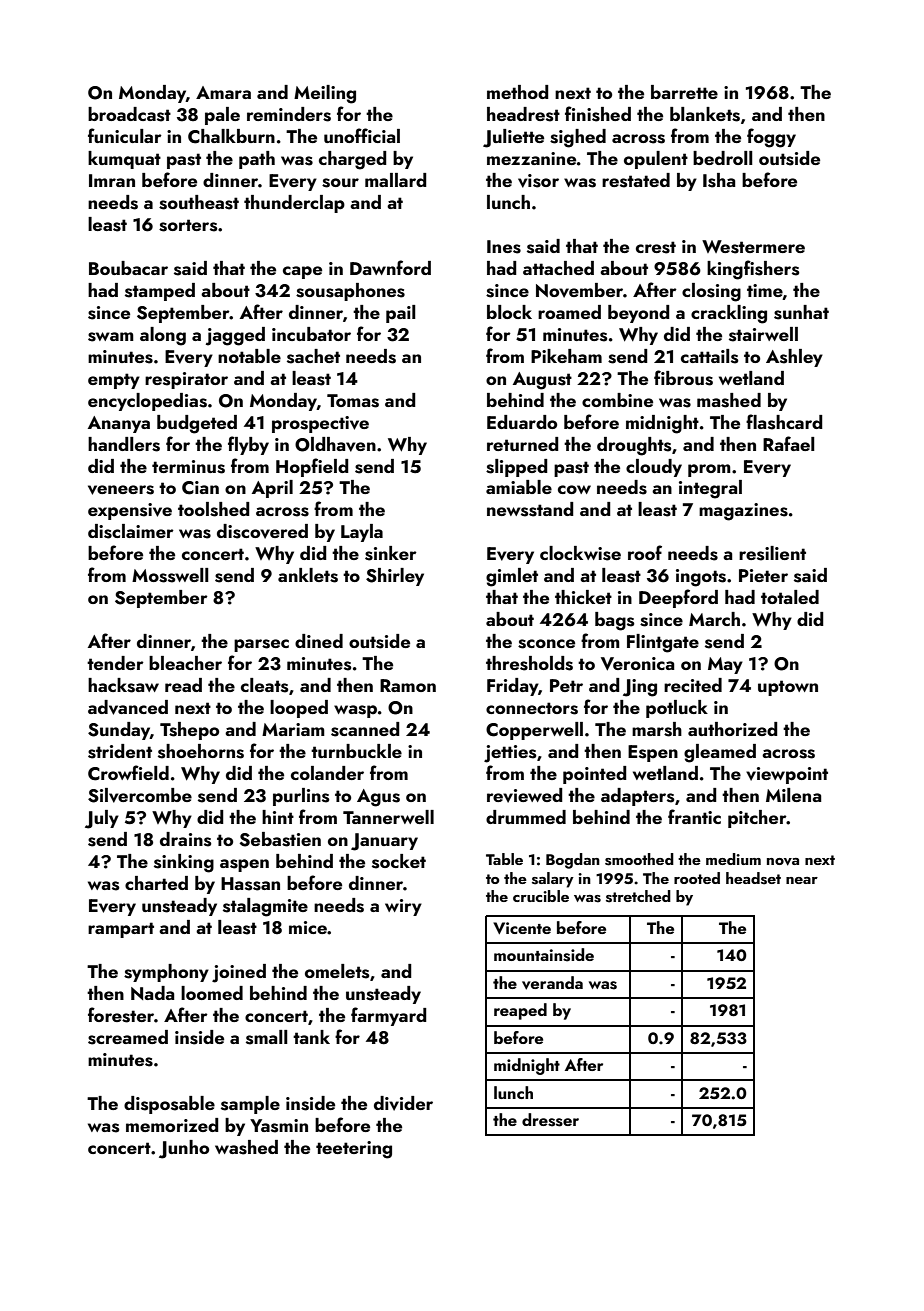 The height and width of the screenshot is (1311, 924). I want to click on salary, so click(553, 880).
